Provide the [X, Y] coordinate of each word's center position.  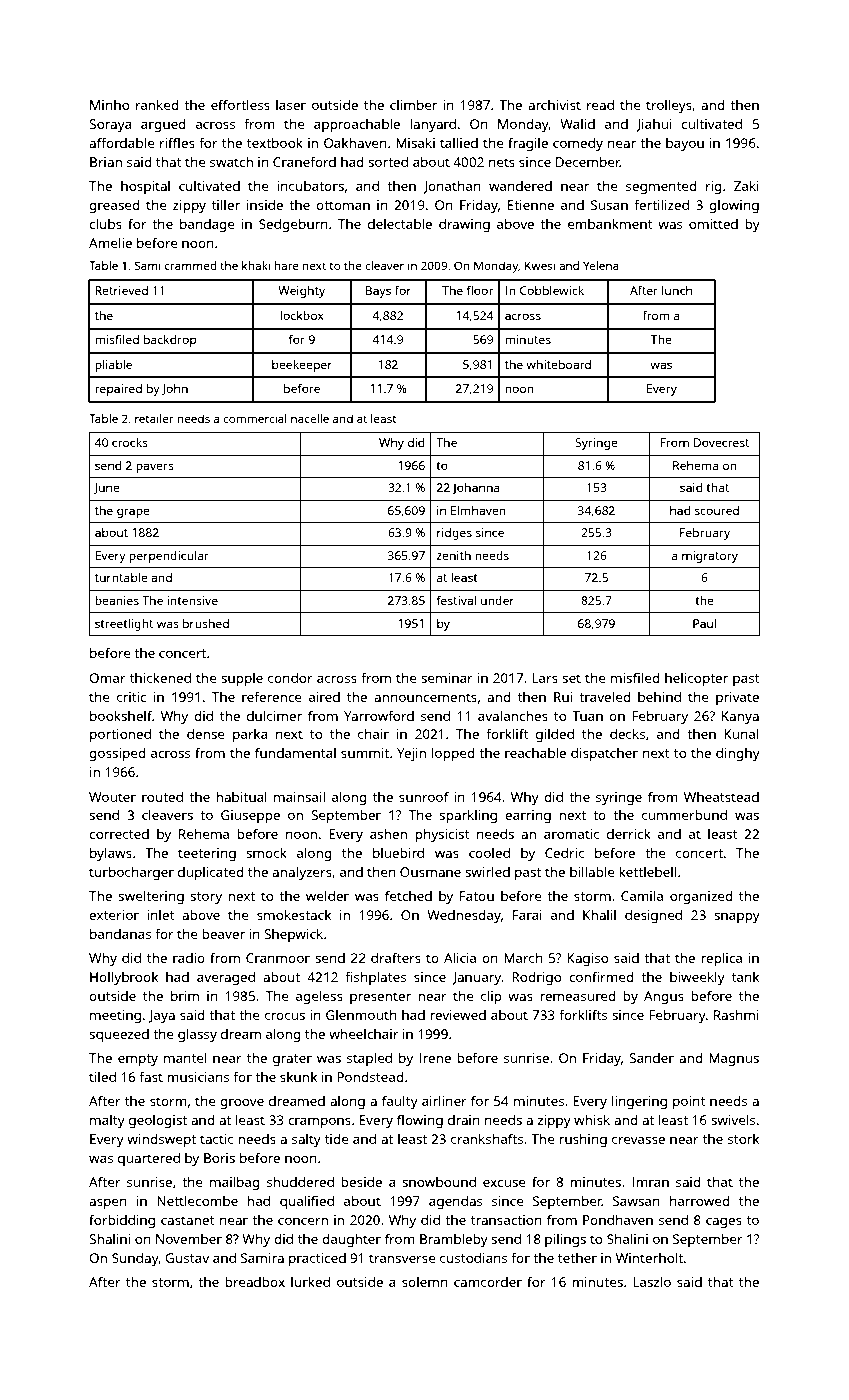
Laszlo [652, 1281]
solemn [425, 1282]
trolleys [669, 106]
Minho [109, 105]
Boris [219, 1158]
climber [413, 105]
